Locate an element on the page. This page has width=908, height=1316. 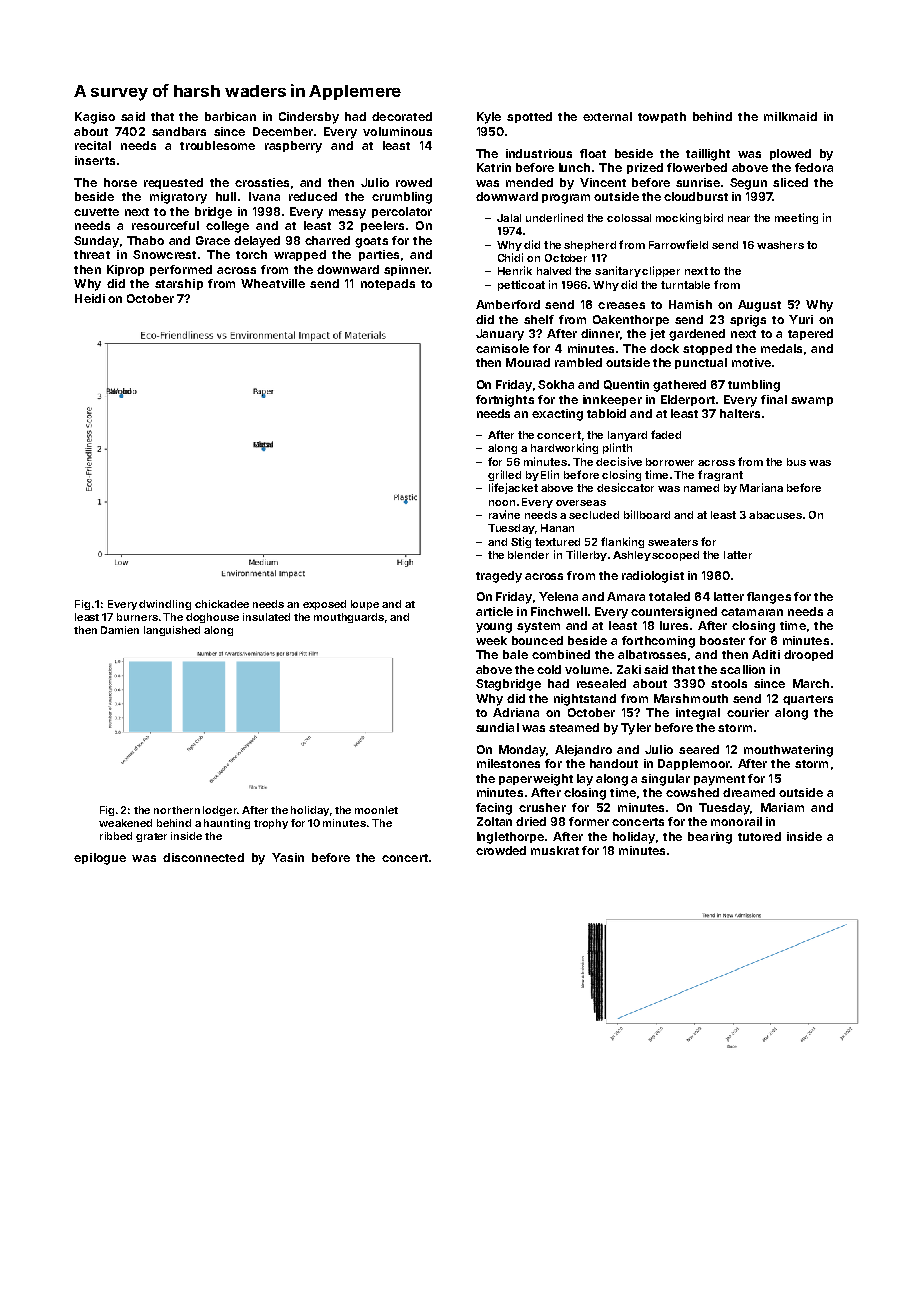
disconnected is located at coordinates (203, 857).
